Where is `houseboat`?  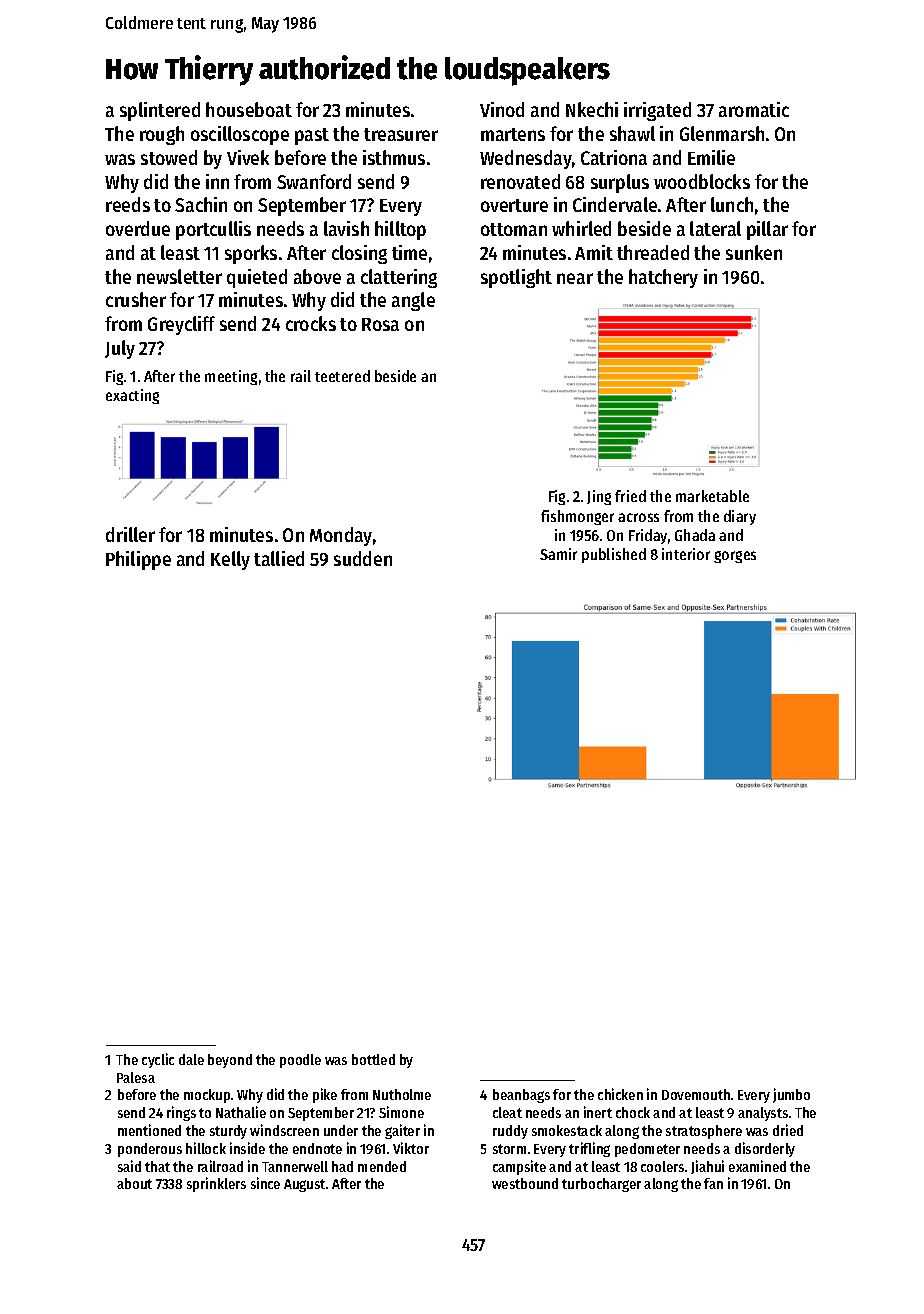 houseboat is located at coordinates (249, 109).
